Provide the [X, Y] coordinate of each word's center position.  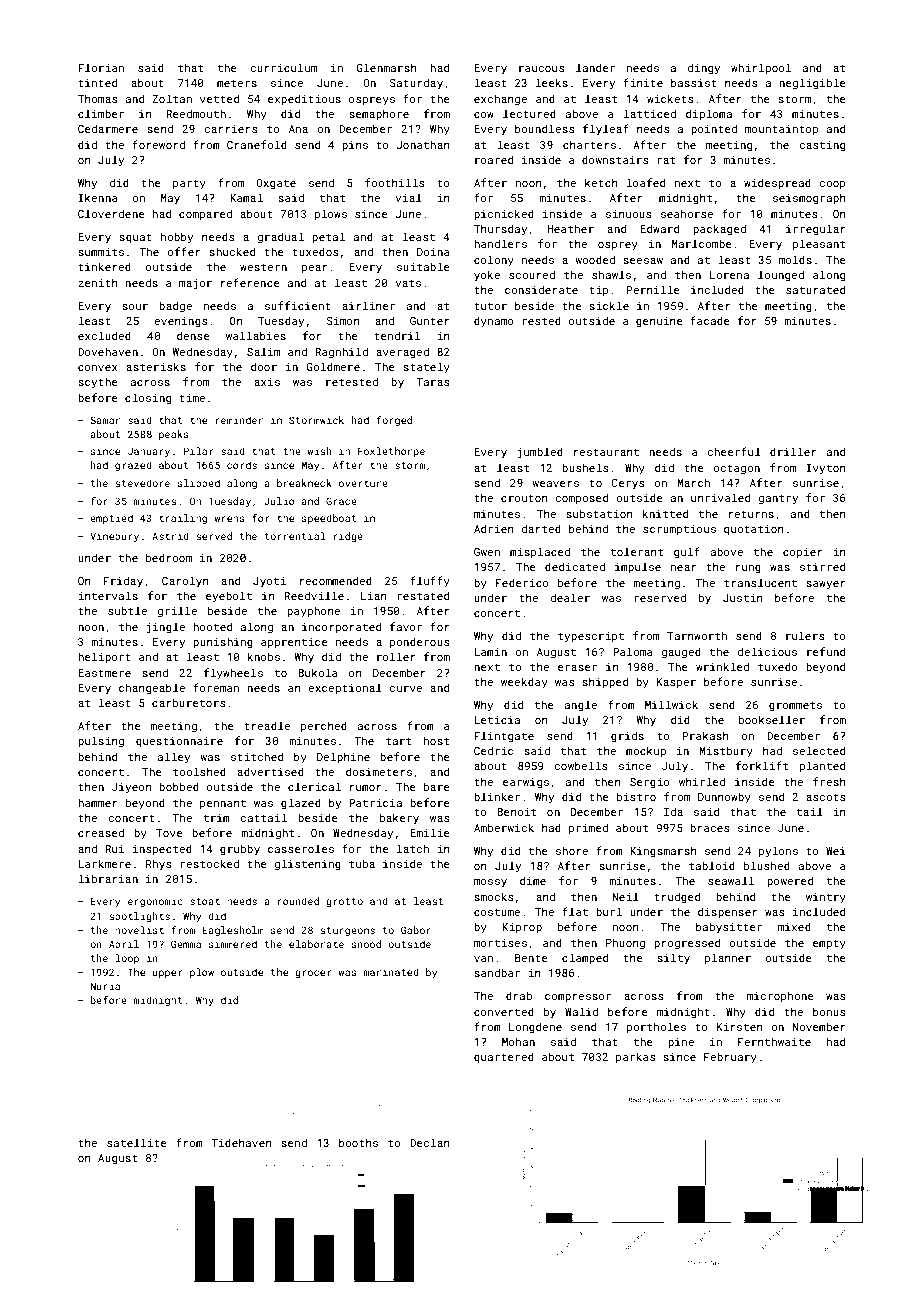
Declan [430, 1142]
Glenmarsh [387, 67]
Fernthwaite [774, 1041]
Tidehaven [241, 1142]
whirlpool [761, 68]
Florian [101, 67]
